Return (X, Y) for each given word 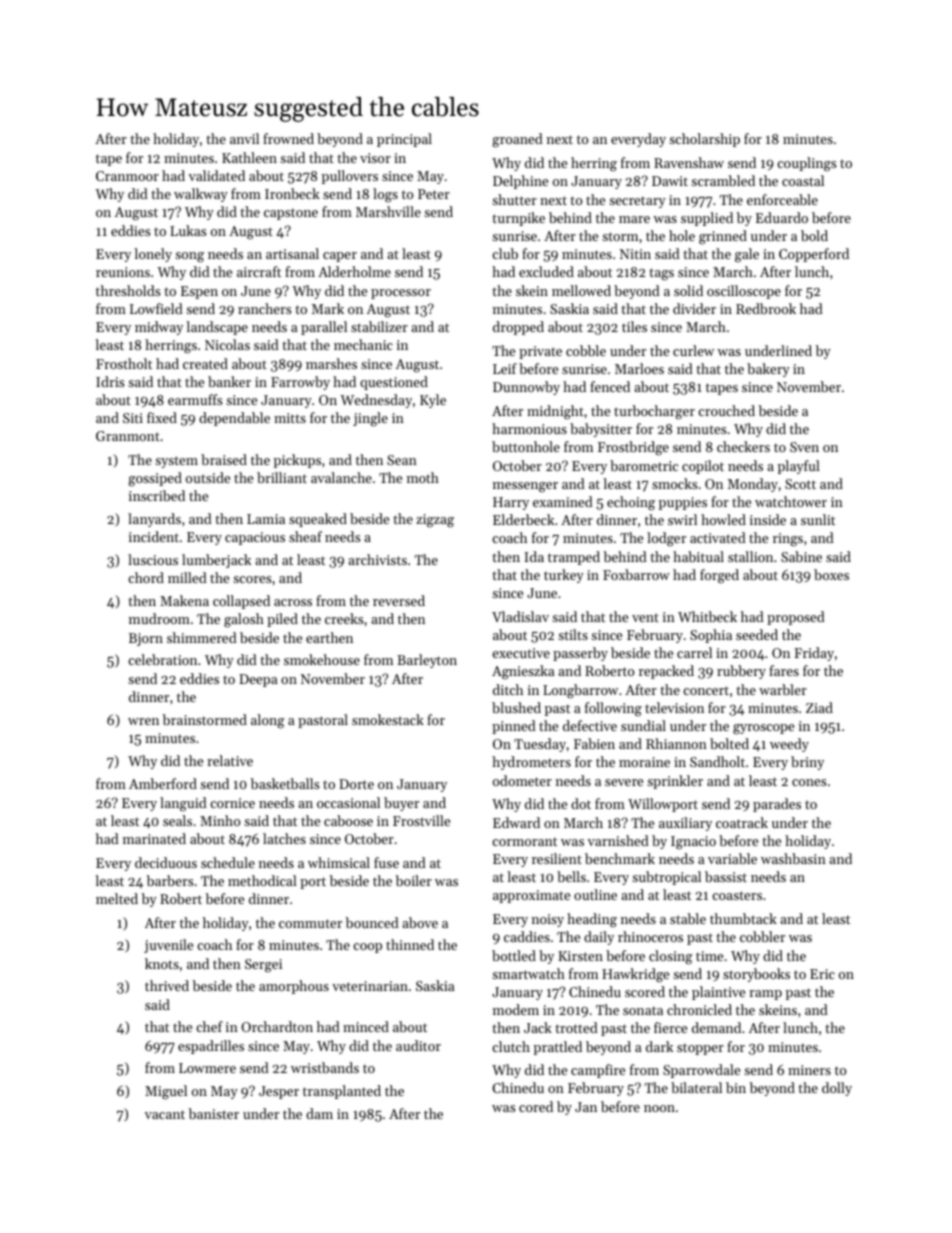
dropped (518, 328)
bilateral (696, 1087)
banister (214, 1113)
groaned (517, 140)
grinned (723, 237)
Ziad (819, 707)
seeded (757, 634)
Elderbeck (523, 519)
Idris (110, 381)
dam (319, 1113)
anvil (244, 138)
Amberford (163, 783)
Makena (184, 600)
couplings (806, 164)
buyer (401, 804)
